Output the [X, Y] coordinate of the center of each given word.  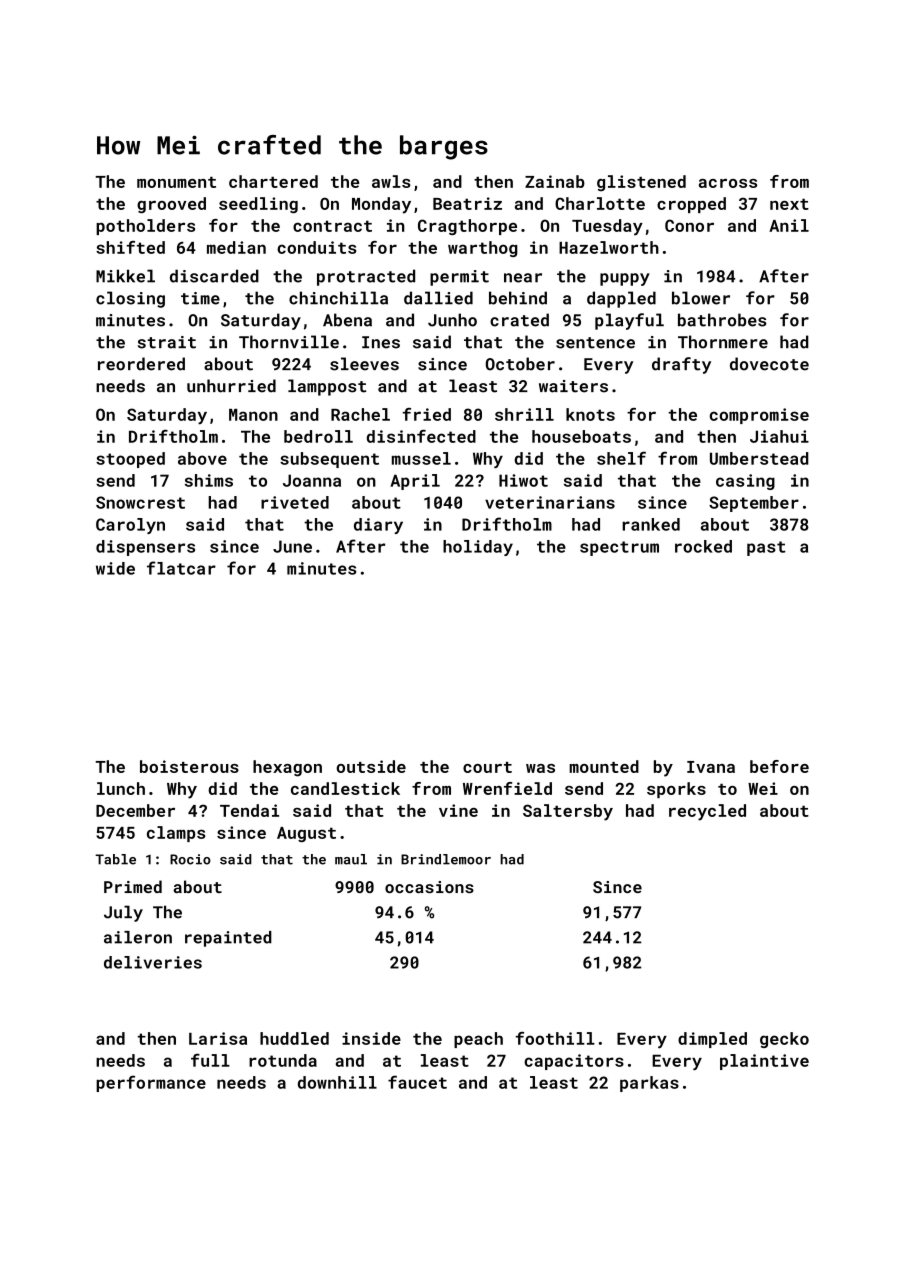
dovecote [769, 364]
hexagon [287, 768]
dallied [438, 298]
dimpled [712, 1040]
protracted [366, 277]
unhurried [231, 386]
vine [458, 810]
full [210, 1060]
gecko [784, 1040]
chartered [273, 181]
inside [371, 1038]
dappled [621, 299]
